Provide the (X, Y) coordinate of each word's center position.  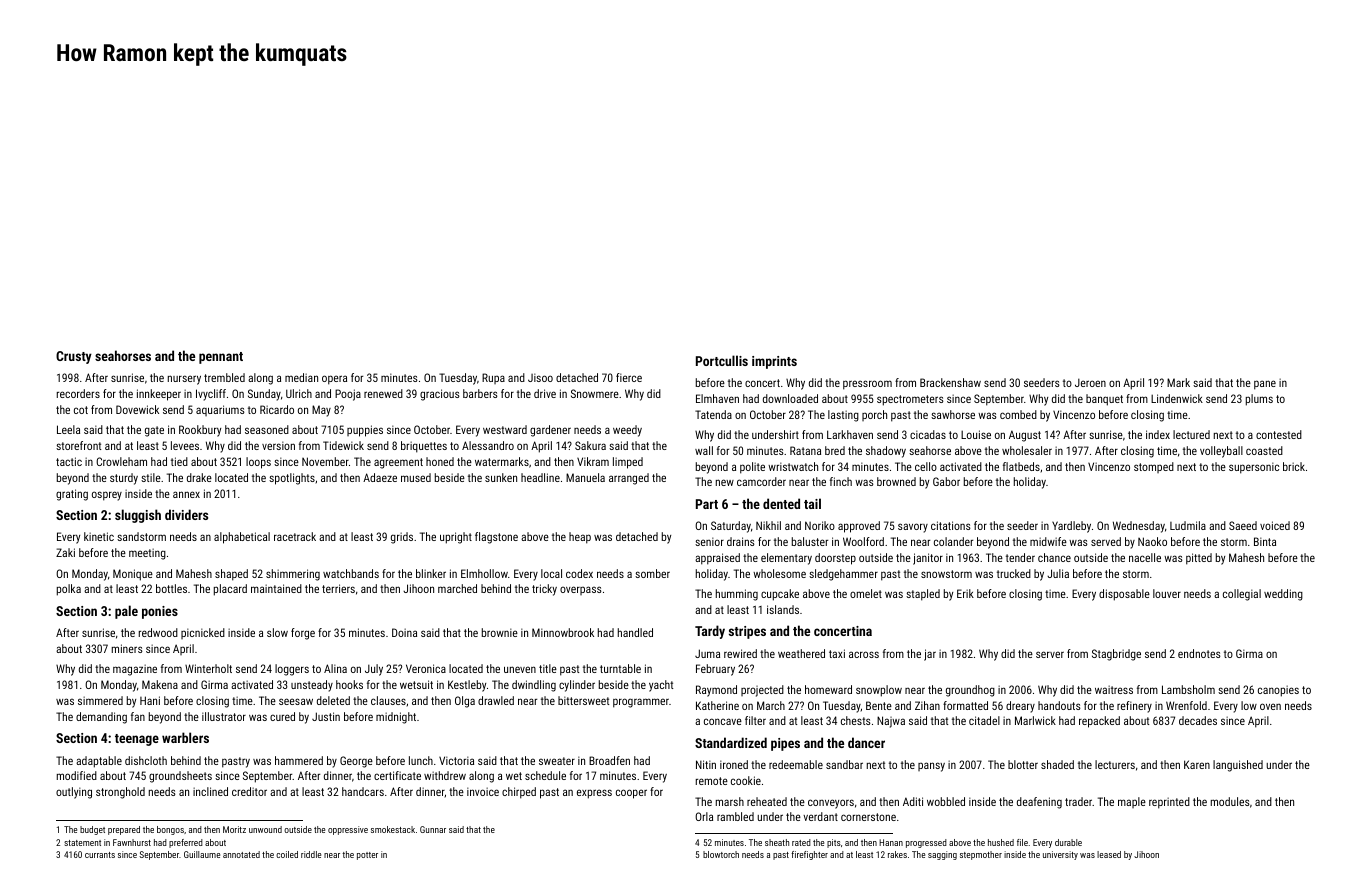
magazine (135, 670)
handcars (363, 791)
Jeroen (1090, 382)
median (301, 377)
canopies (1278, 691)
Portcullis (722, 360)
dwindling (534, 686)
